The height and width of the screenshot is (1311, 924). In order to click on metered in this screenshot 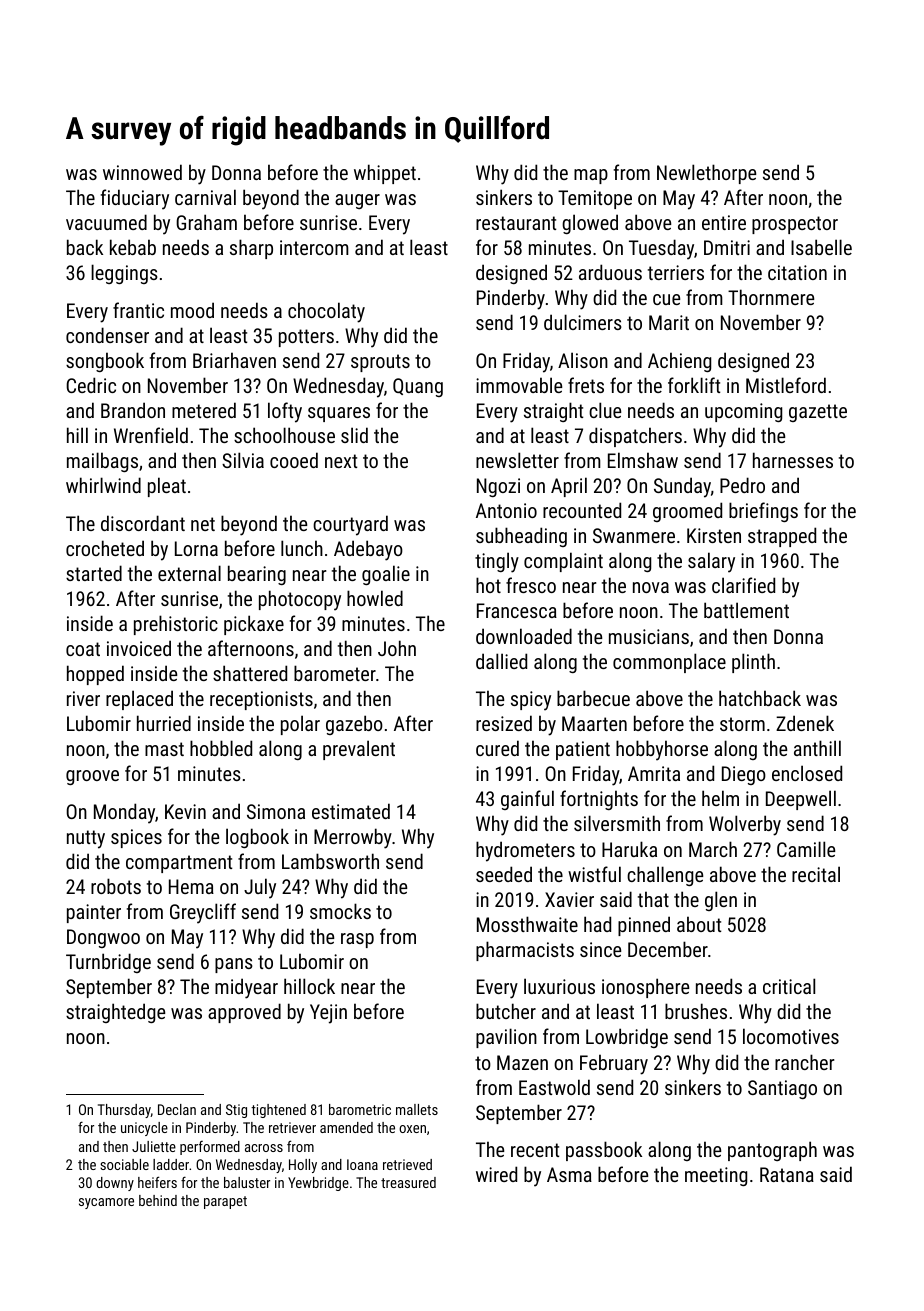, I will do `click(204, 410)`.
